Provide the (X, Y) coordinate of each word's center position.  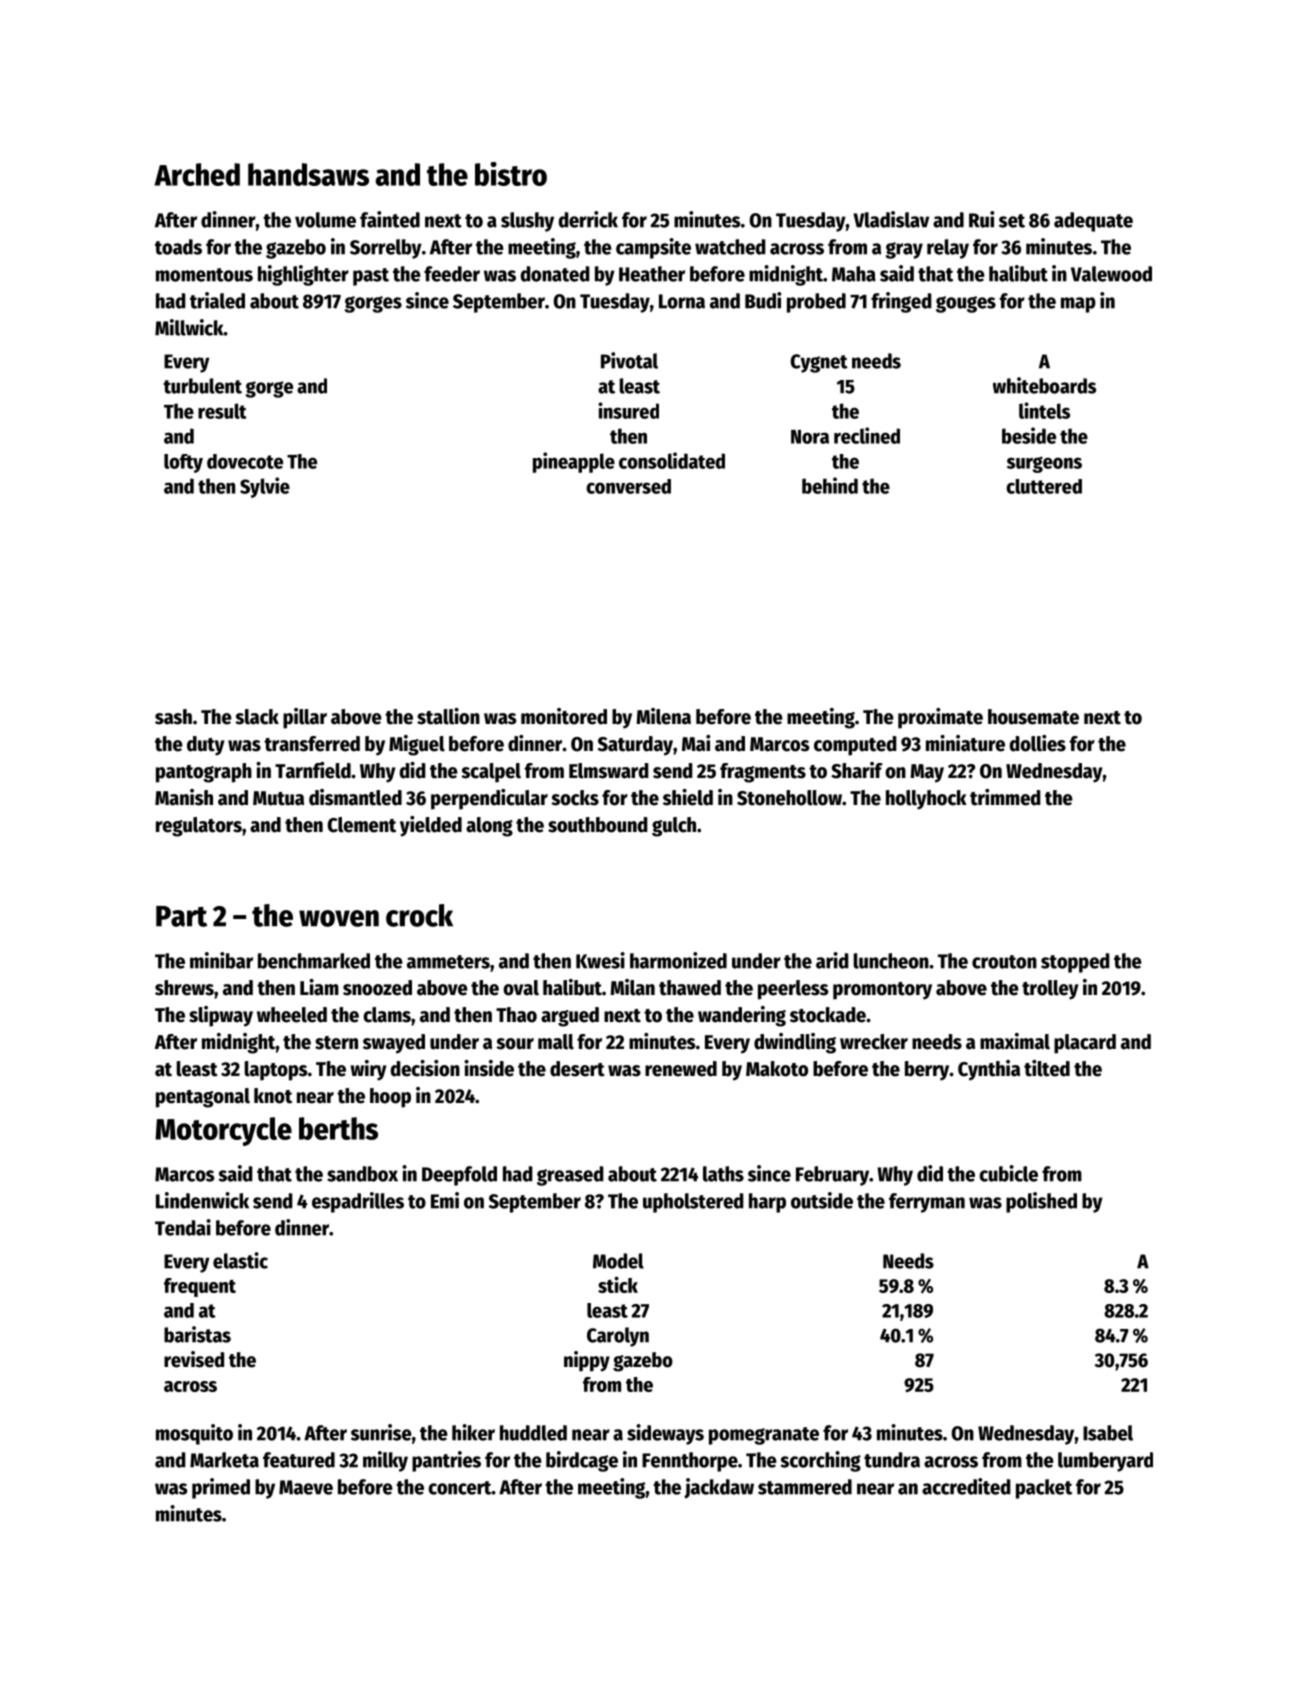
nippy (587, 1361)
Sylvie (265, 487)
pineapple (574, 462)
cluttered (1044, 486)
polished (1041, 1202)
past (371, 277)
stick (618, 1284)
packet (1044, 1489)
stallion (448, 716)
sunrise (381, 1432)
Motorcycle (223, 1131)
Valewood (1111, 274)
